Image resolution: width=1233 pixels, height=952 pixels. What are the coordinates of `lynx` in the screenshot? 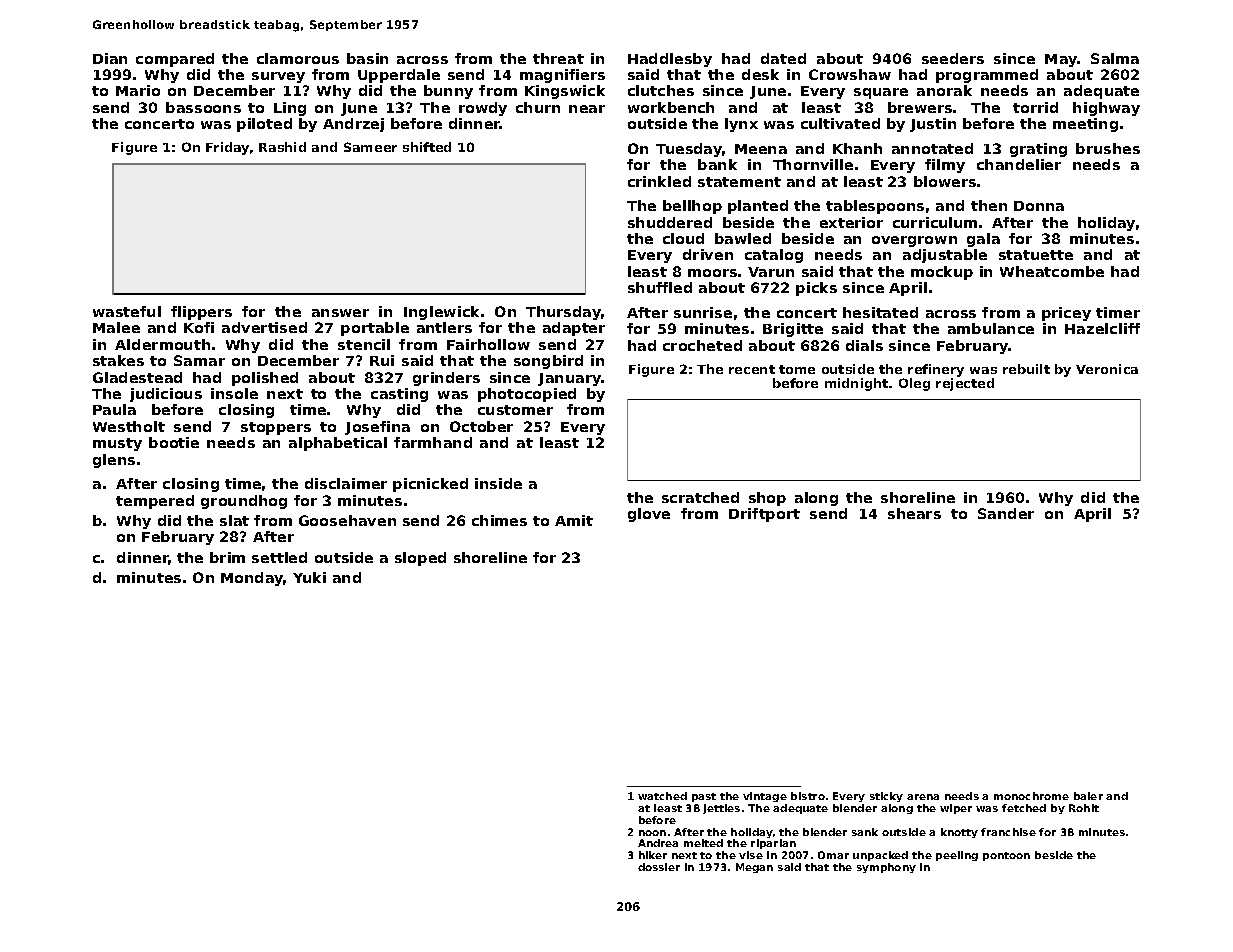 It's located at (741, 125).
